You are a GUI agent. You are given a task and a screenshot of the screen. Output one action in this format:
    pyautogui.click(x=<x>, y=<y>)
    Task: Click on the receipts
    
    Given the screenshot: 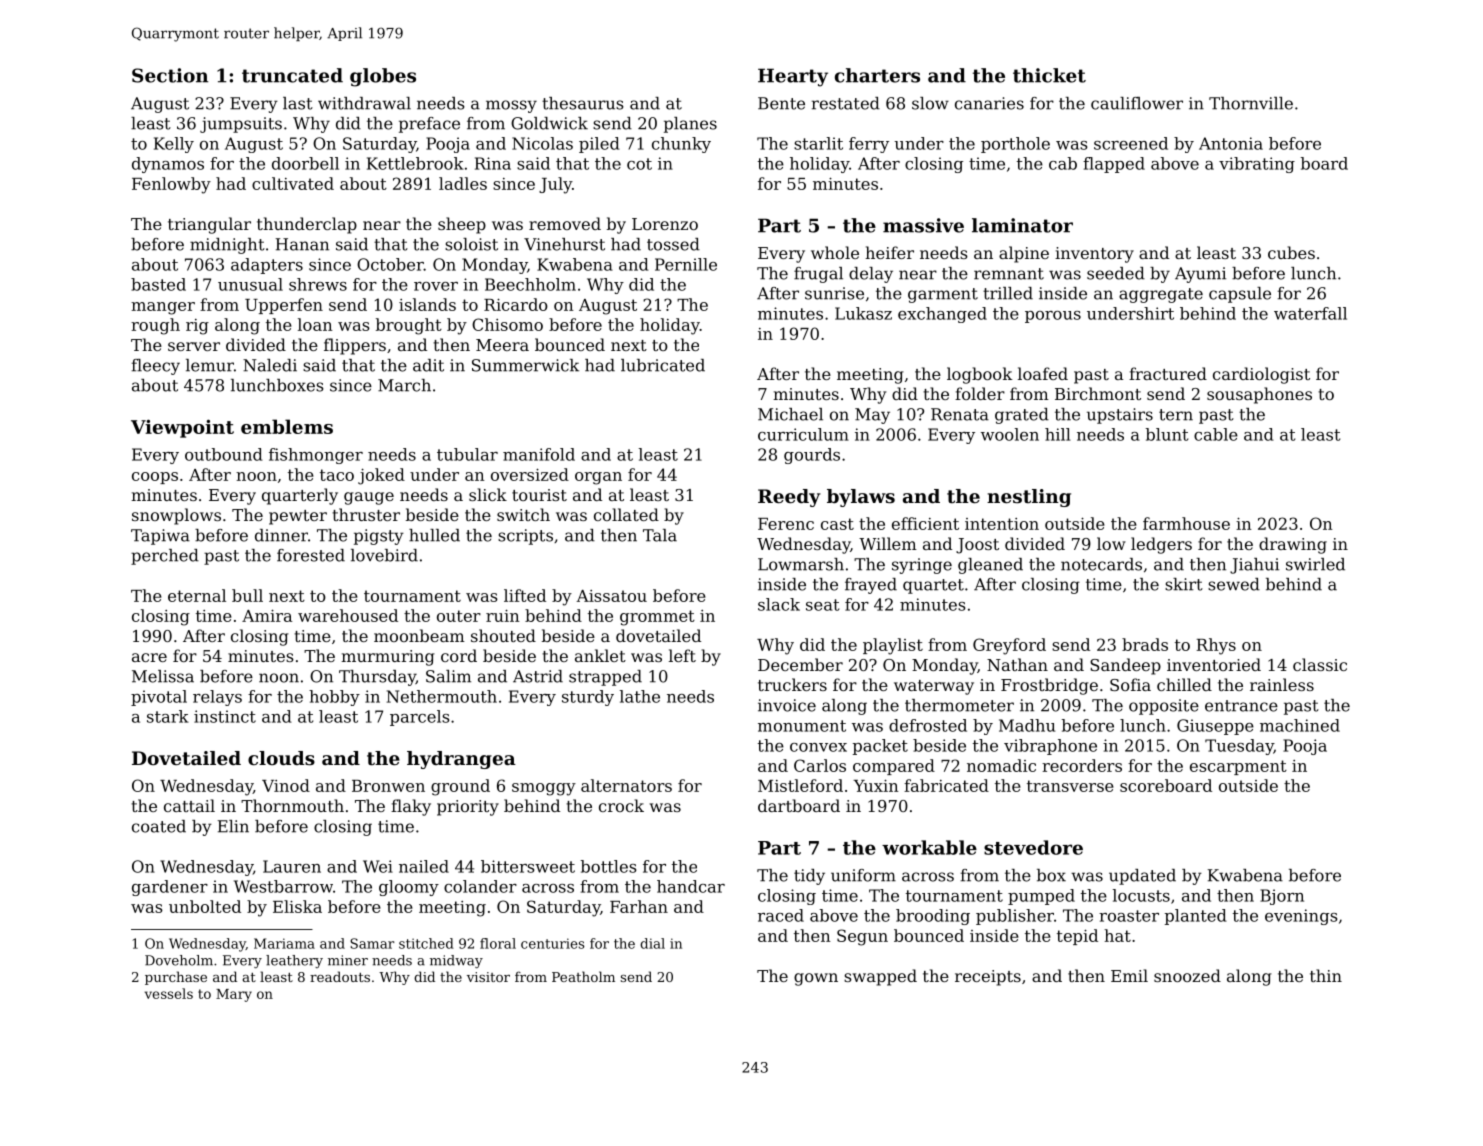 What is the action you would take?
    pyautogui.click(x=988, y=978)
